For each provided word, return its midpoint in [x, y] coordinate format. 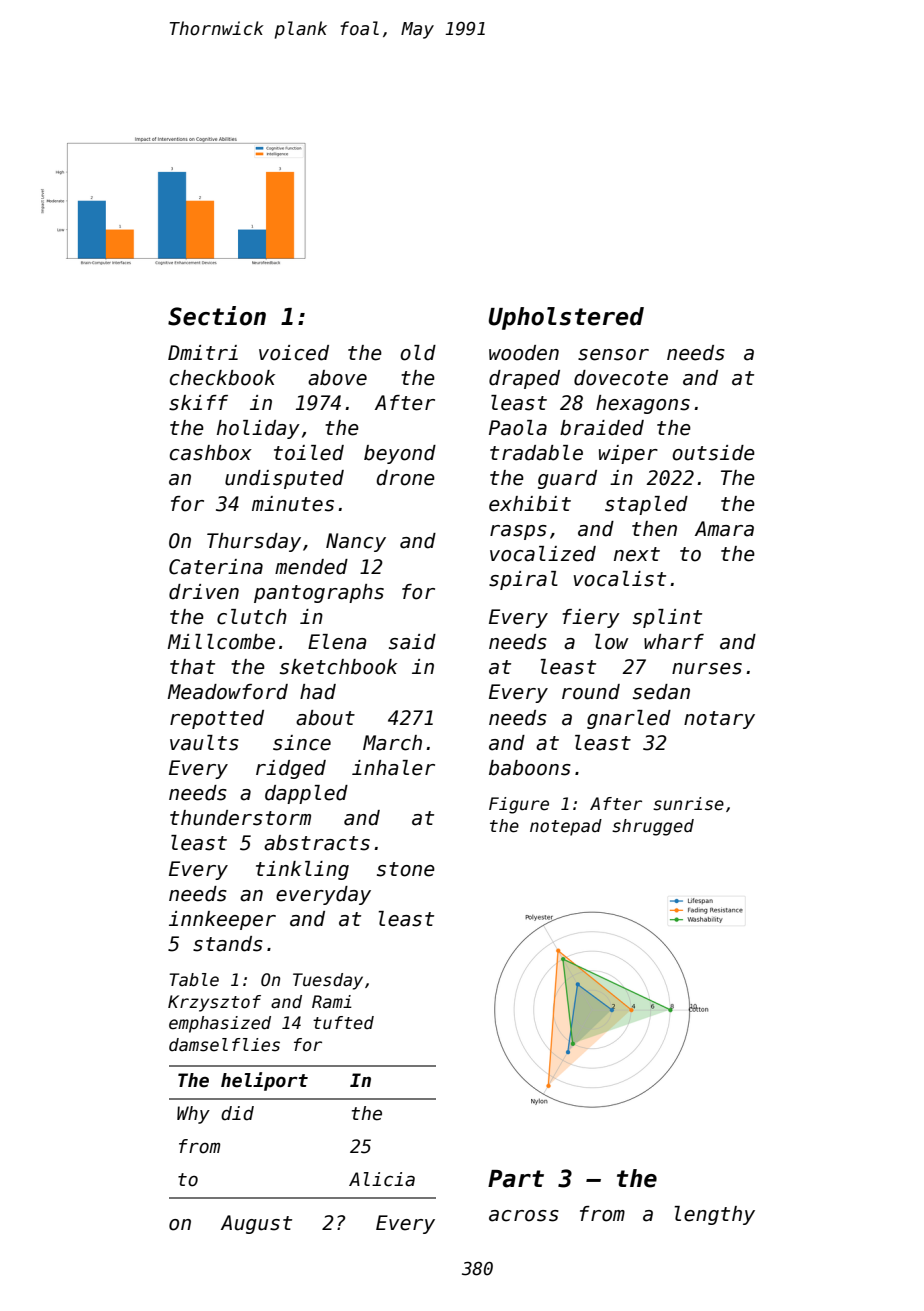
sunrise [688, 804]
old [418, 353]
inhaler [393, 768]
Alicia [382, 1179]
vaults [204, 743]
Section [217, 316]
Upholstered [566, 318]
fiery [591, 618]
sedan [661, 692]
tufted [343, 1023]
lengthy [714, 1215]
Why [193, 1115]
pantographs [319, 593]
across [524, 1216]
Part [516, 1179]
